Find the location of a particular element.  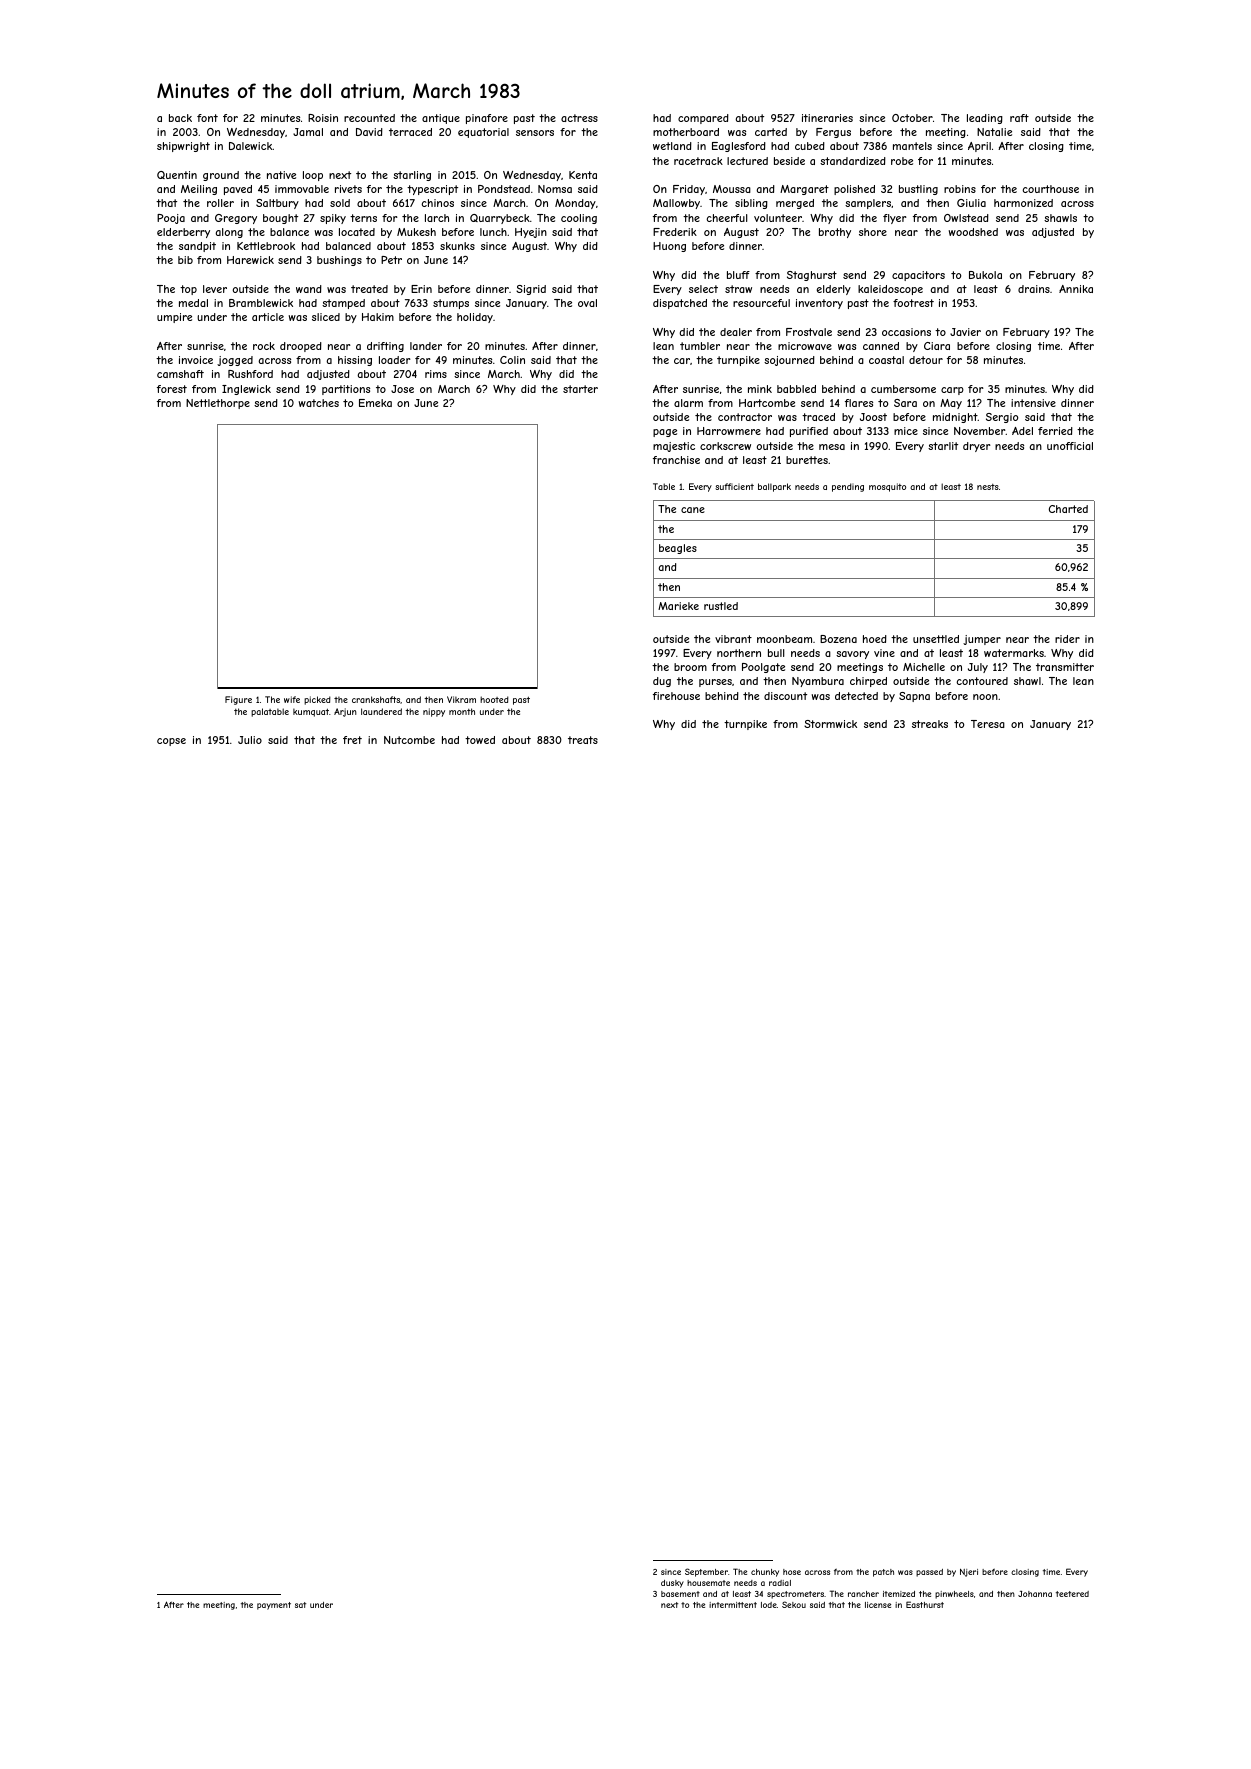

payment is located at coordinates (274, 1606).
